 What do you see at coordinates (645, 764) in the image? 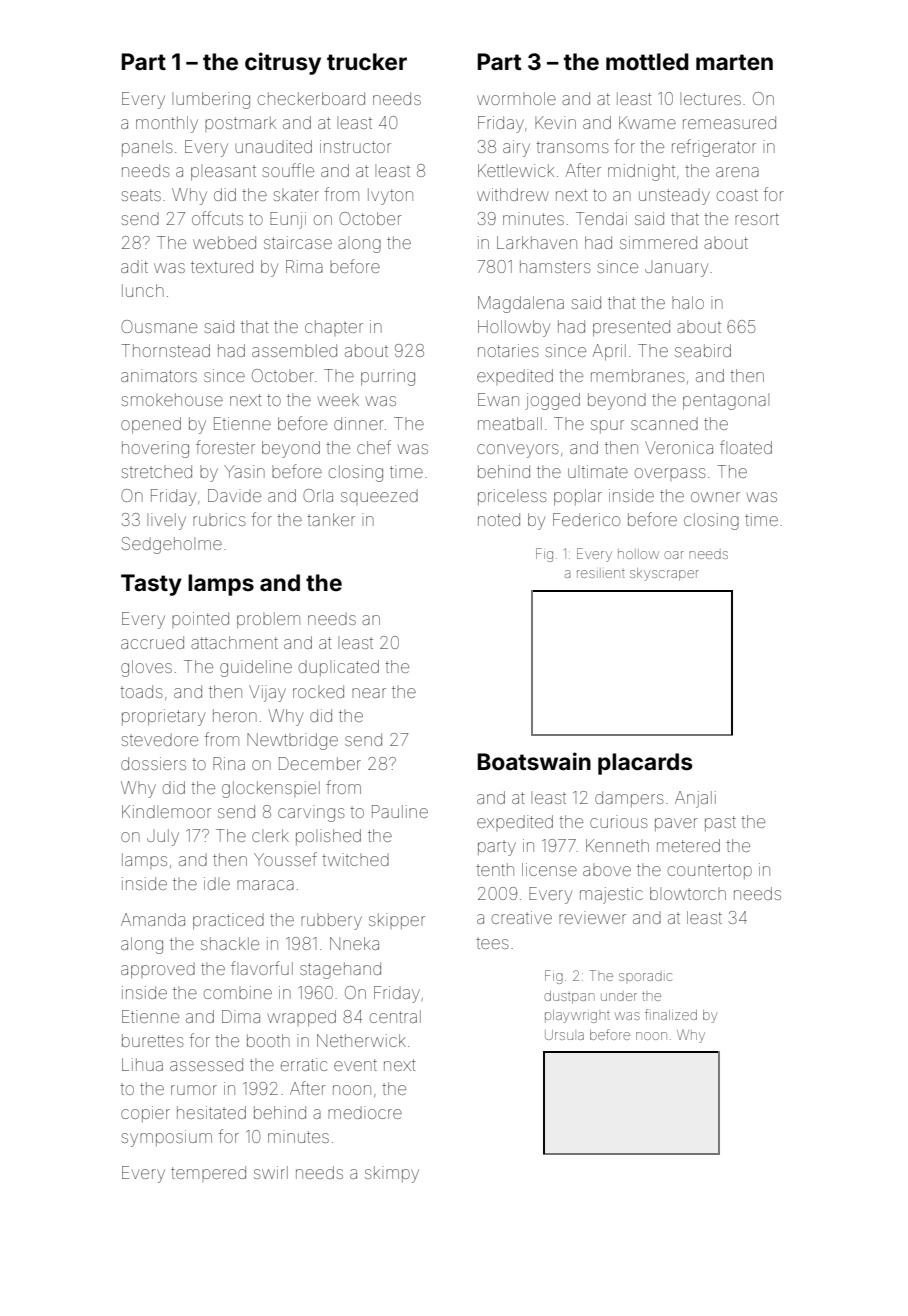
I see `placards` at bounding box center [645, 764].
